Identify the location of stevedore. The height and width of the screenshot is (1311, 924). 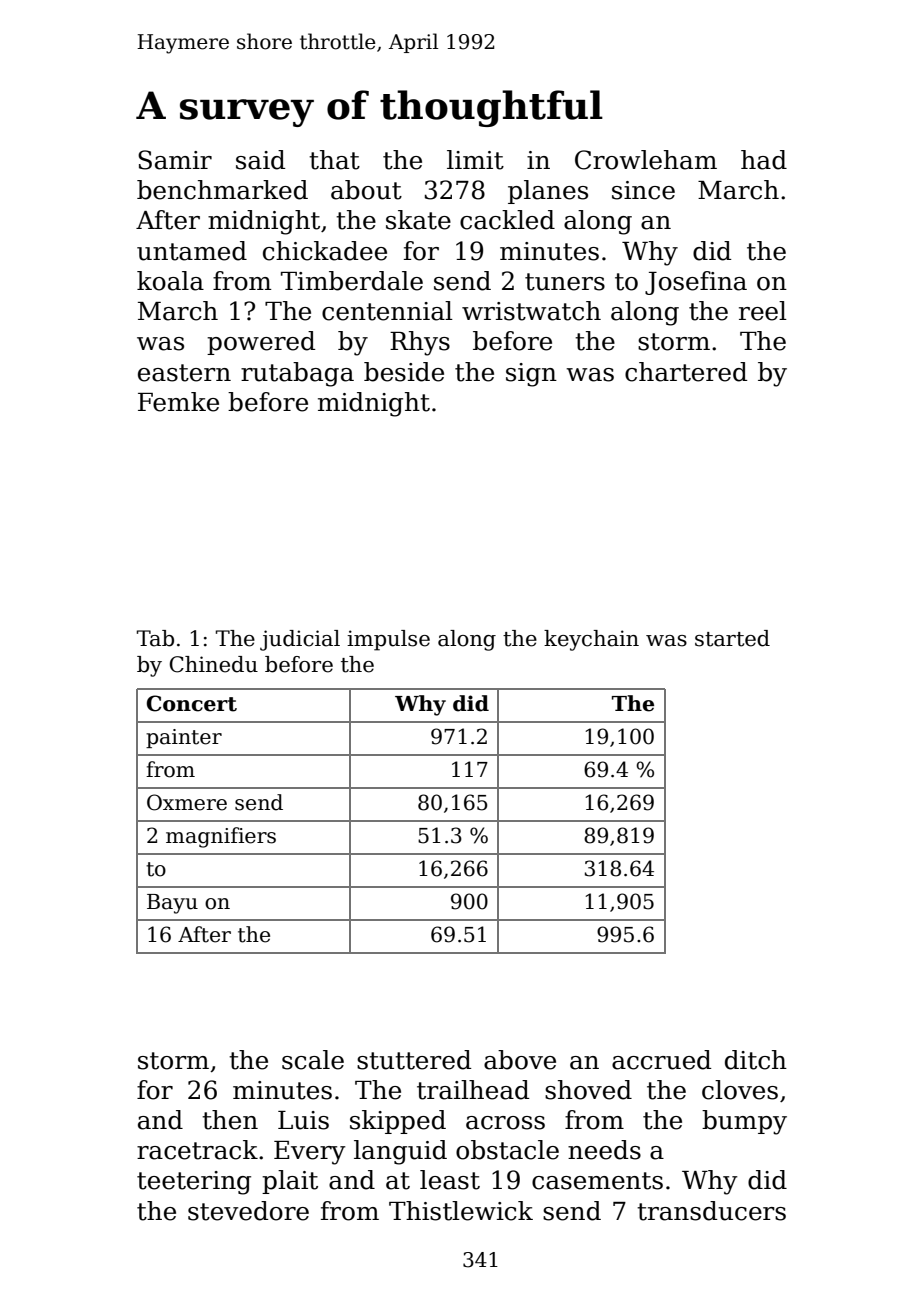
(248, 1211).
